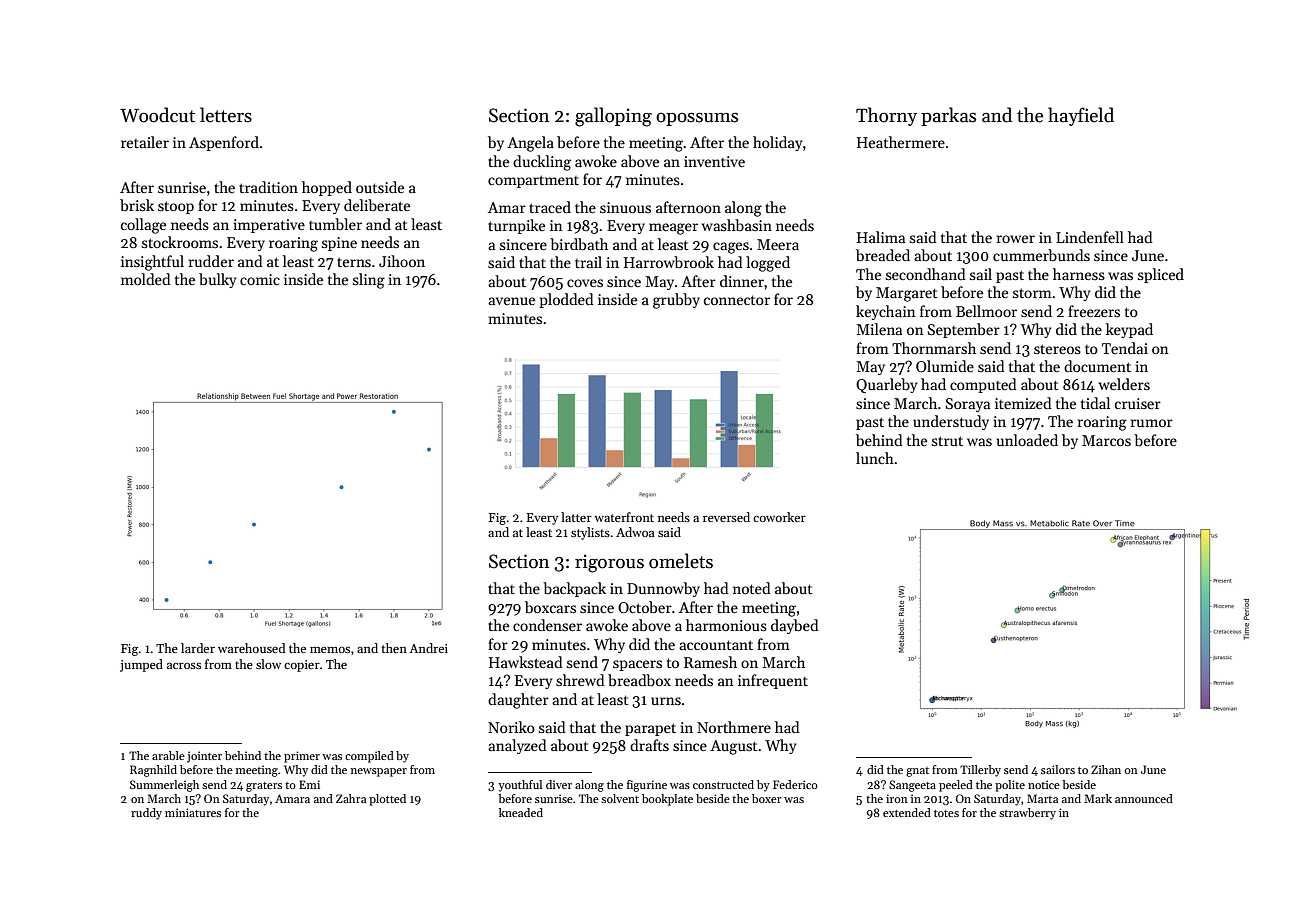  What do you see at coordinates (146, 279) in the page?
I see `molded` at bounding box center [146, 279].
